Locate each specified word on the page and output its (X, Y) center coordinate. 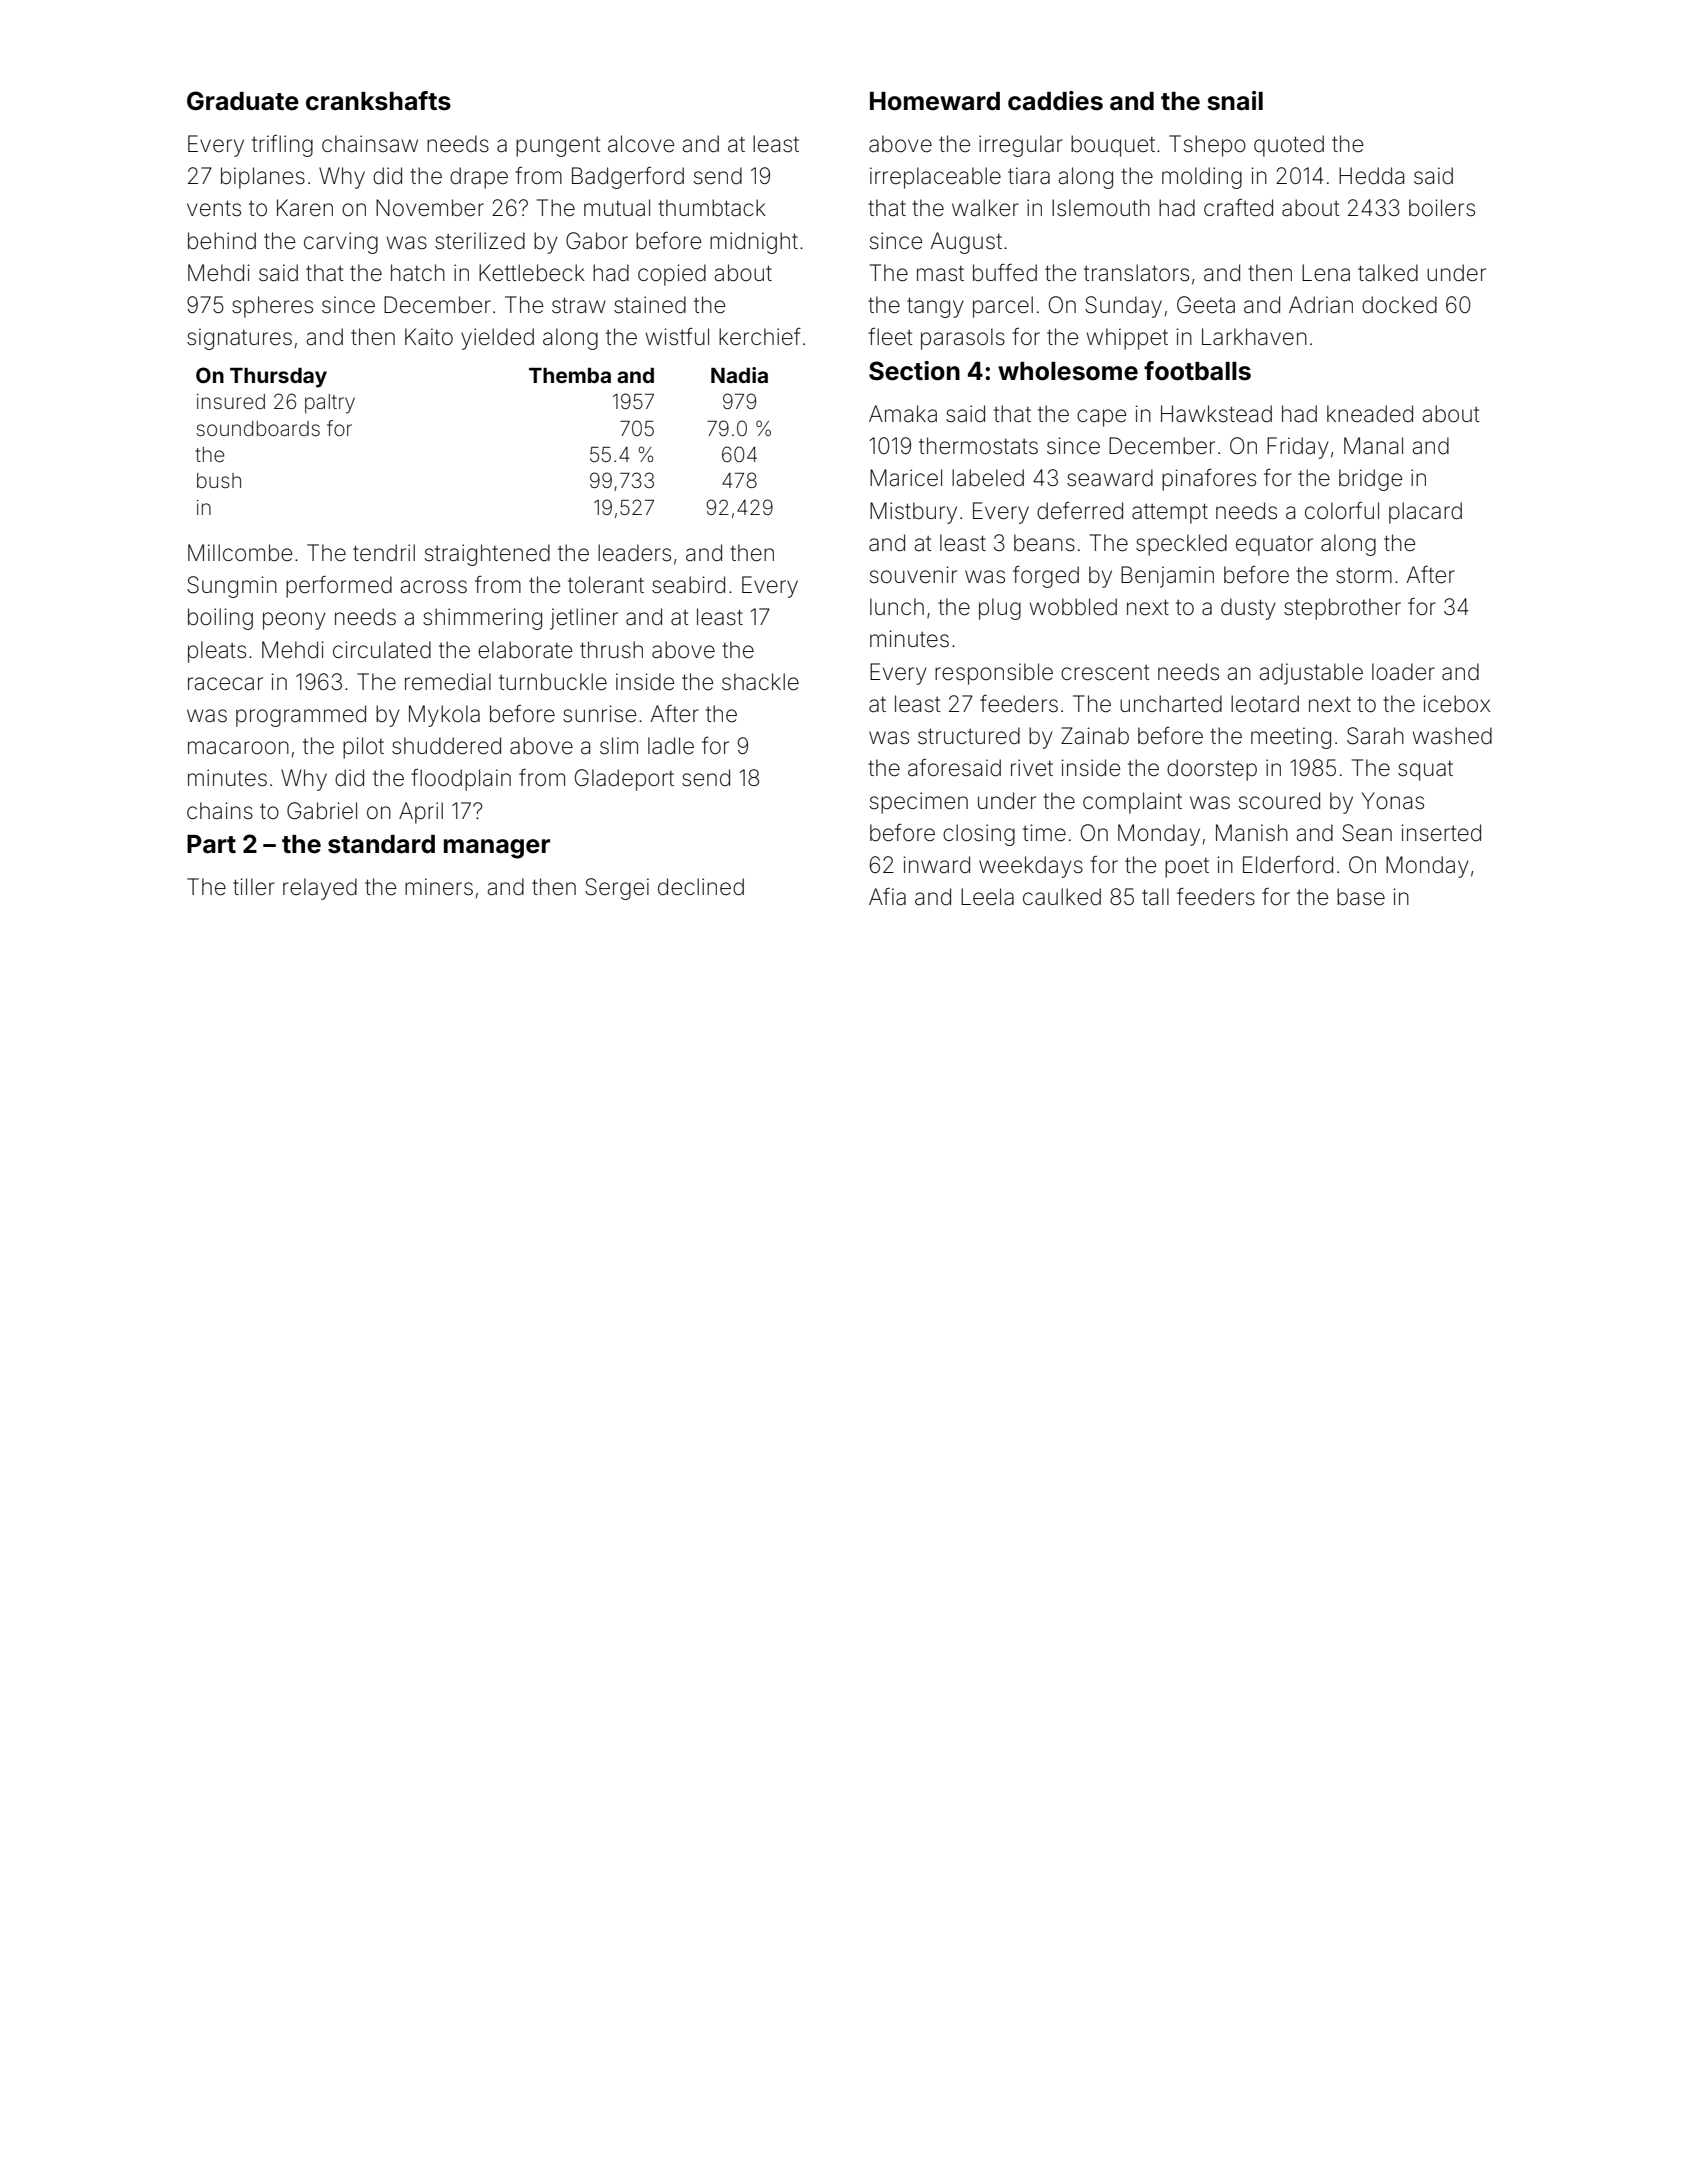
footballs (1197, 371)
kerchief (760, 337)
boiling (220, 619)
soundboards (258, 429)
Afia (887, 897)
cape (1101, 418)
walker (985, 208)
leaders (634, 553)
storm (1364, 576)
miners (439, 887)
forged (1046, 577)
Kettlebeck (532, 273)
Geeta (1206, 305)
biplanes (263, 178)
